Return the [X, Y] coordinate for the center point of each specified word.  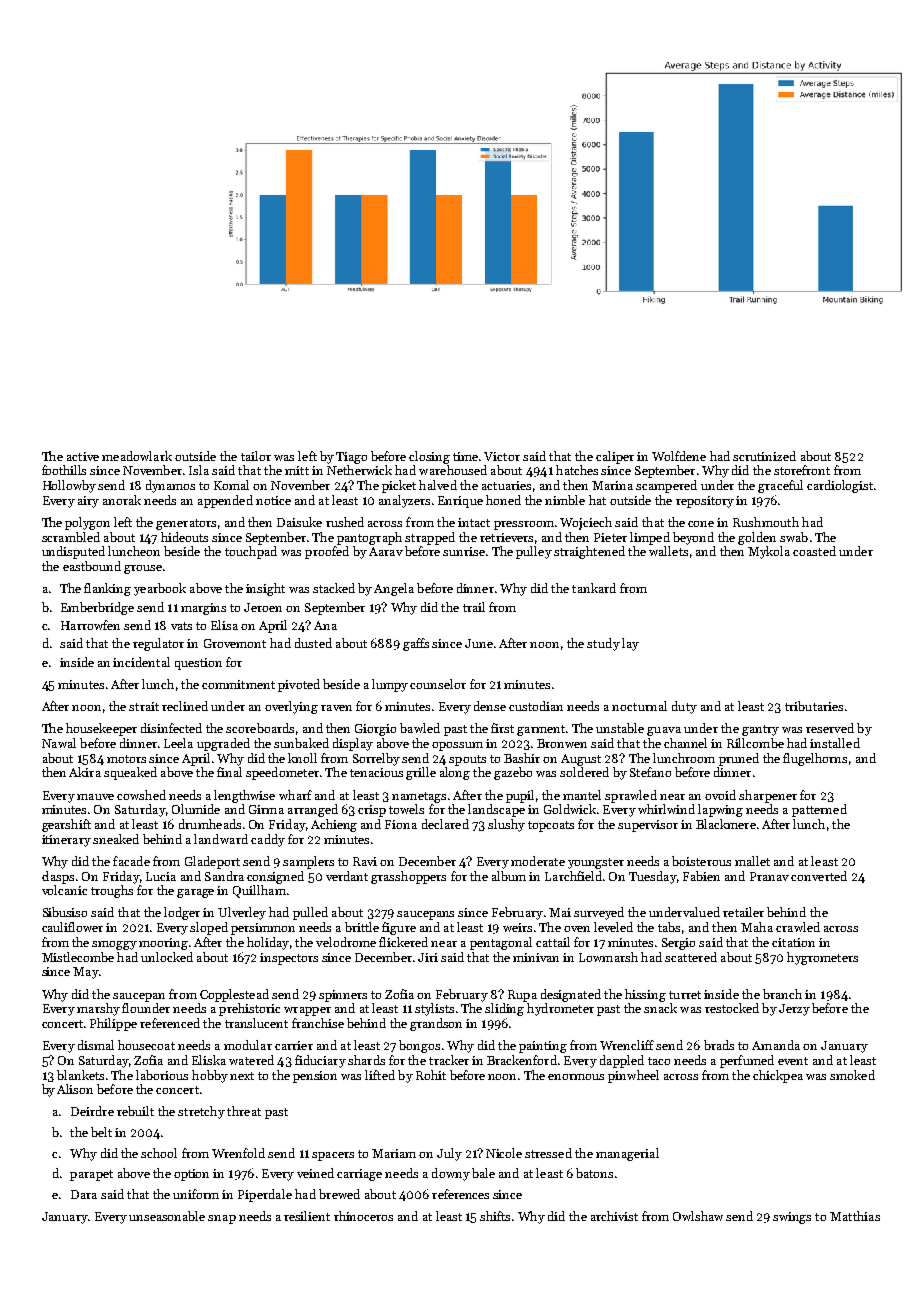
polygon [87, 523]
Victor [502, 456]
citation [793, 942]
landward [221, 839]
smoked [852, 1075]
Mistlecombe [78, 957]
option [191, 1175]
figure [399, 928]
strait [144, 706]
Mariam [394, 1153]
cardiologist [840, 486]
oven [577, 929]
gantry [760, 730]
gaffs [416, 644]
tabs [669, 927]
